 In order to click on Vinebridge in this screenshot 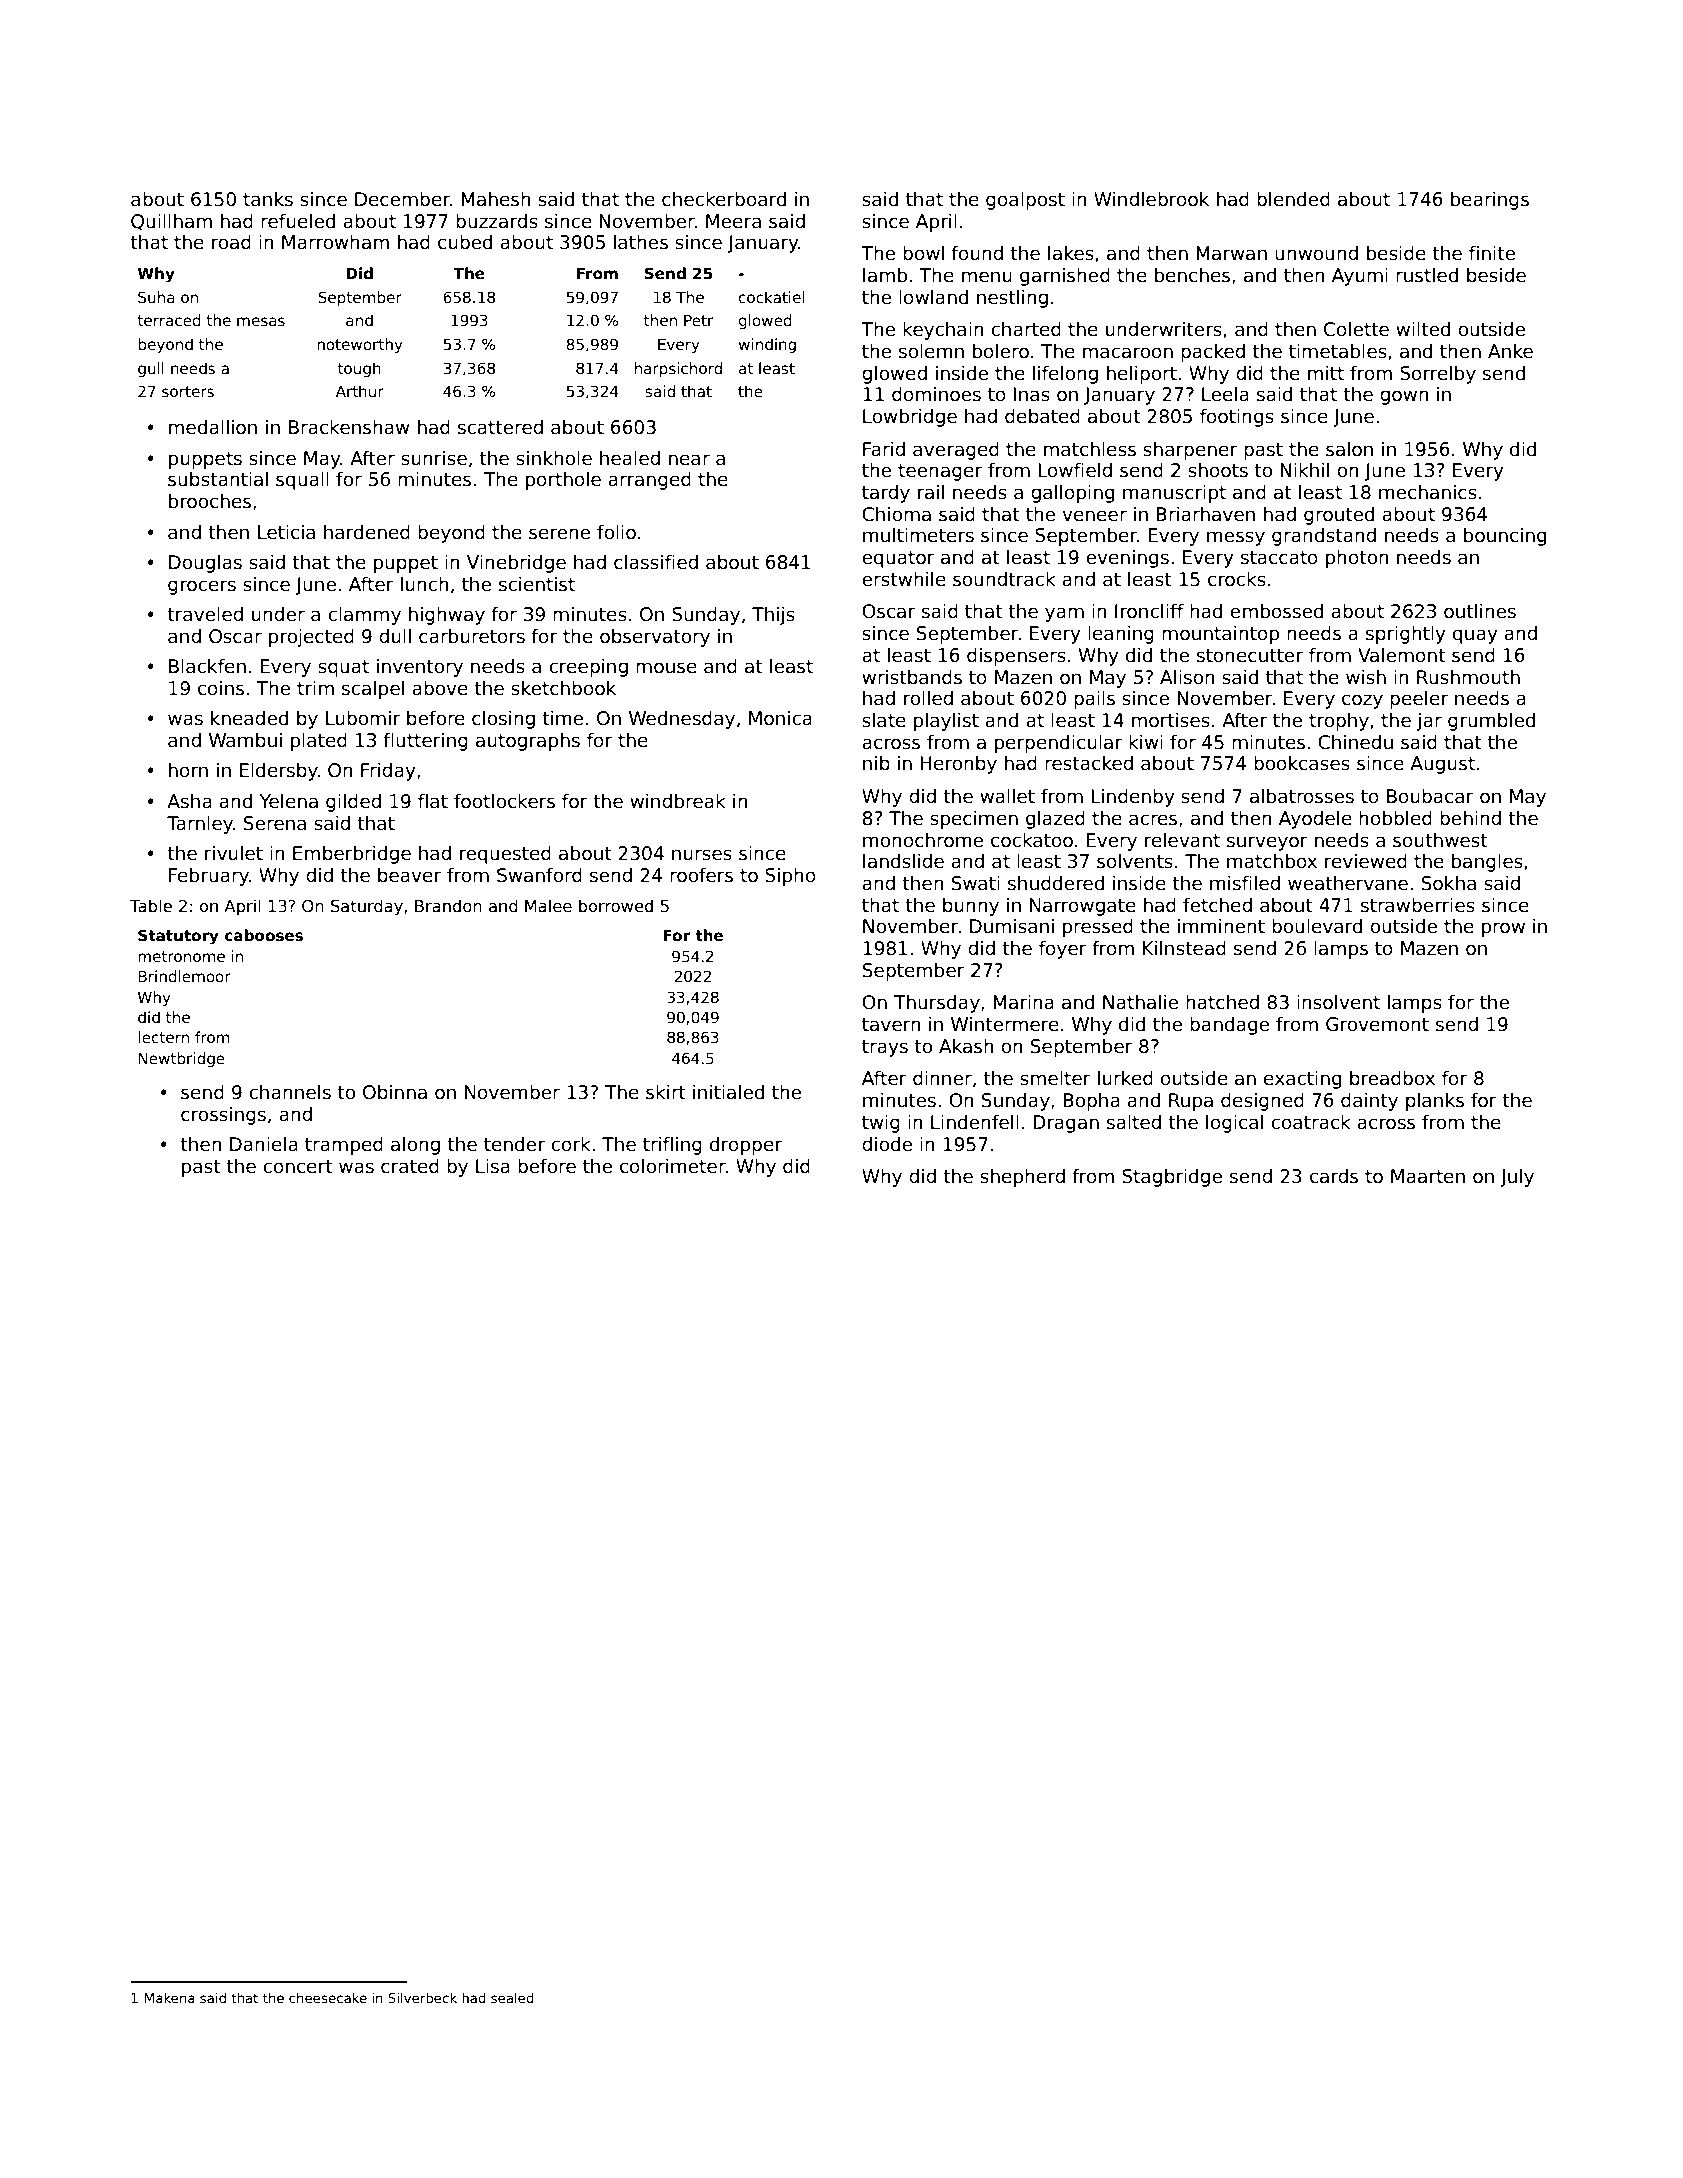, I will do `click(516, 564)`.
